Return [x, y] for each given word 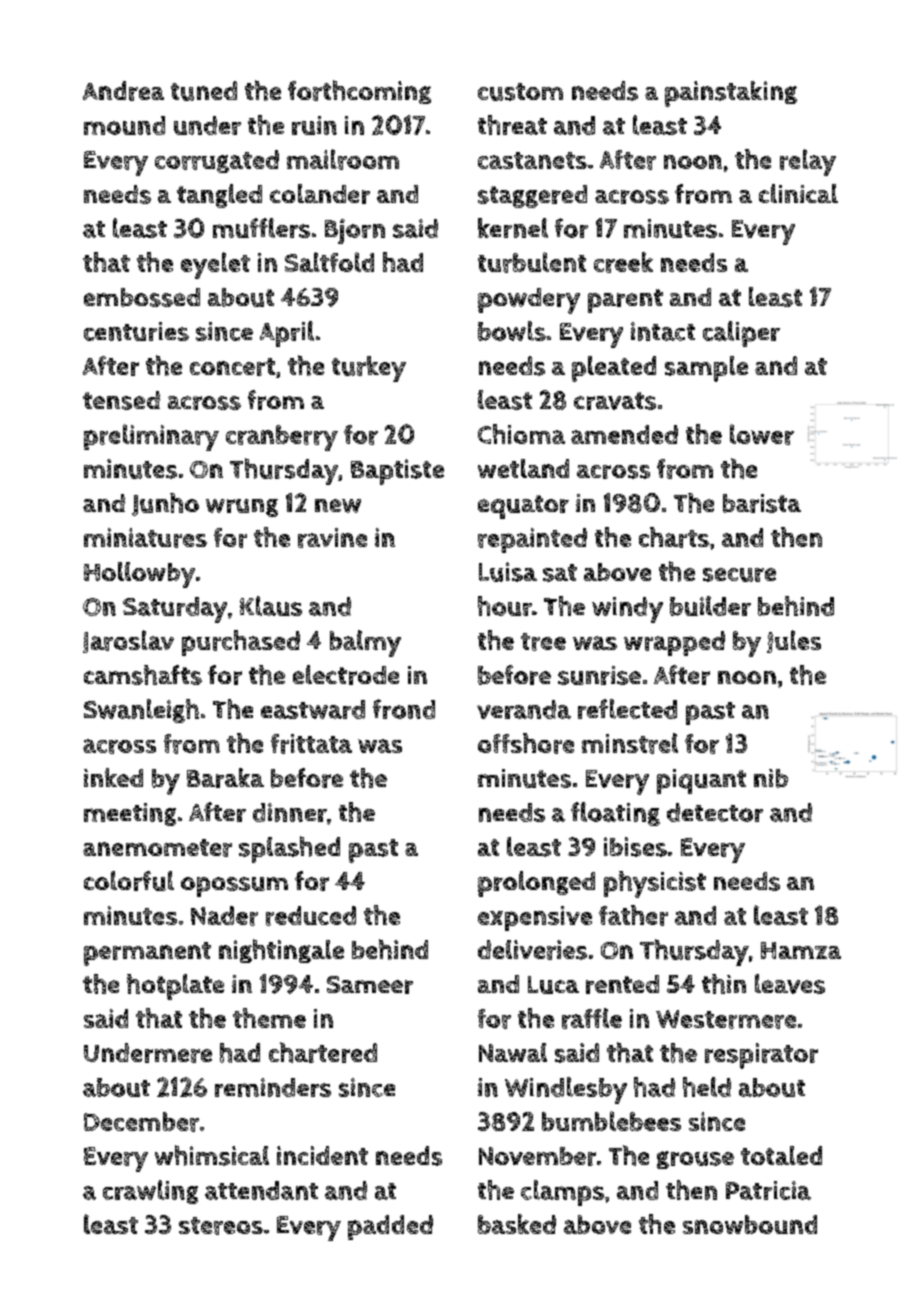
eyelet [215, 265]
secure [739, 575]
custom [520, 92]
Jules [794, 641]
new [338, 506]
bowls [512, 331]
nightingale [281, 951]
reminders [273, 1087]
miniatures [145, 538]
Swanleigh [141, 711]
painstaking [731, 94]
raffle [592, 1018]
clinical [798, 193]
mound [124, 125]
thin [724, 984]
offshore [526, 743]
